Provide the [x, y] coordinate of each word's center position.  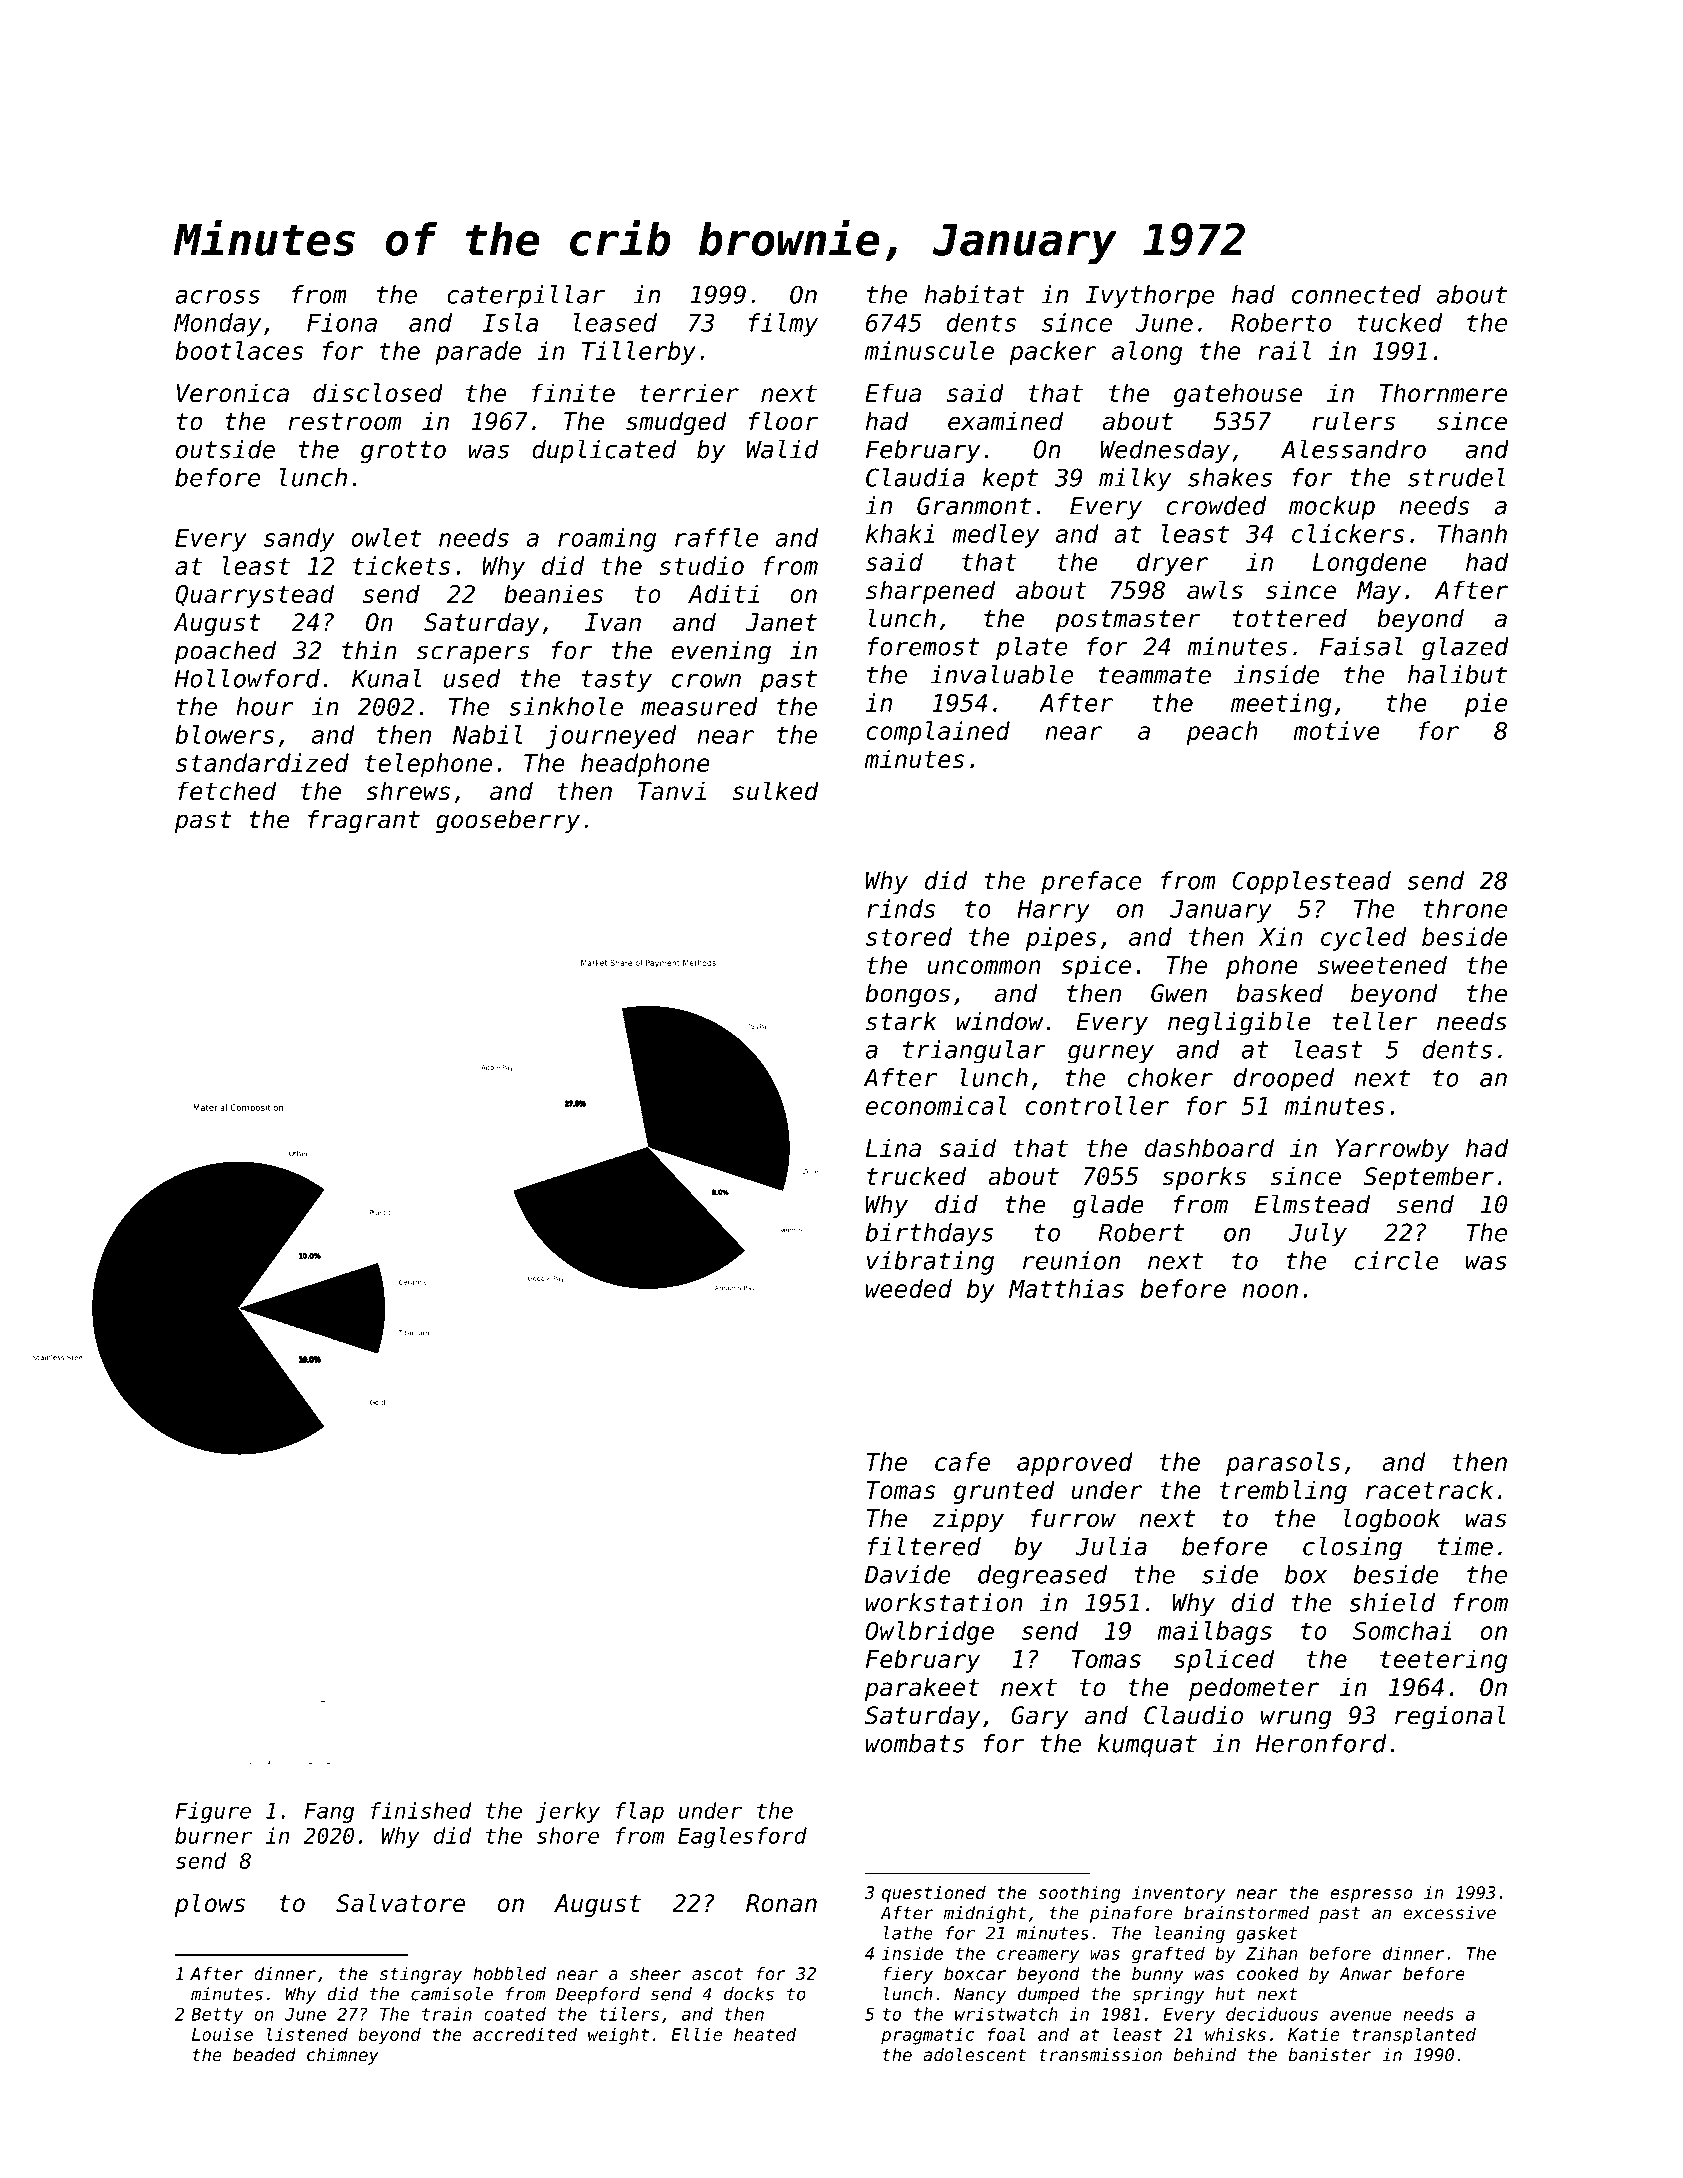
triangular [974, 1052]
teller [1375, 1021]
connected [1356, 294]
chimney [343, 2056]
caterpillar [526, 297]
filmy [783, 325]
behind [1205, 2055]
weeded [909, 1288]
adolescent [974, 2055]
